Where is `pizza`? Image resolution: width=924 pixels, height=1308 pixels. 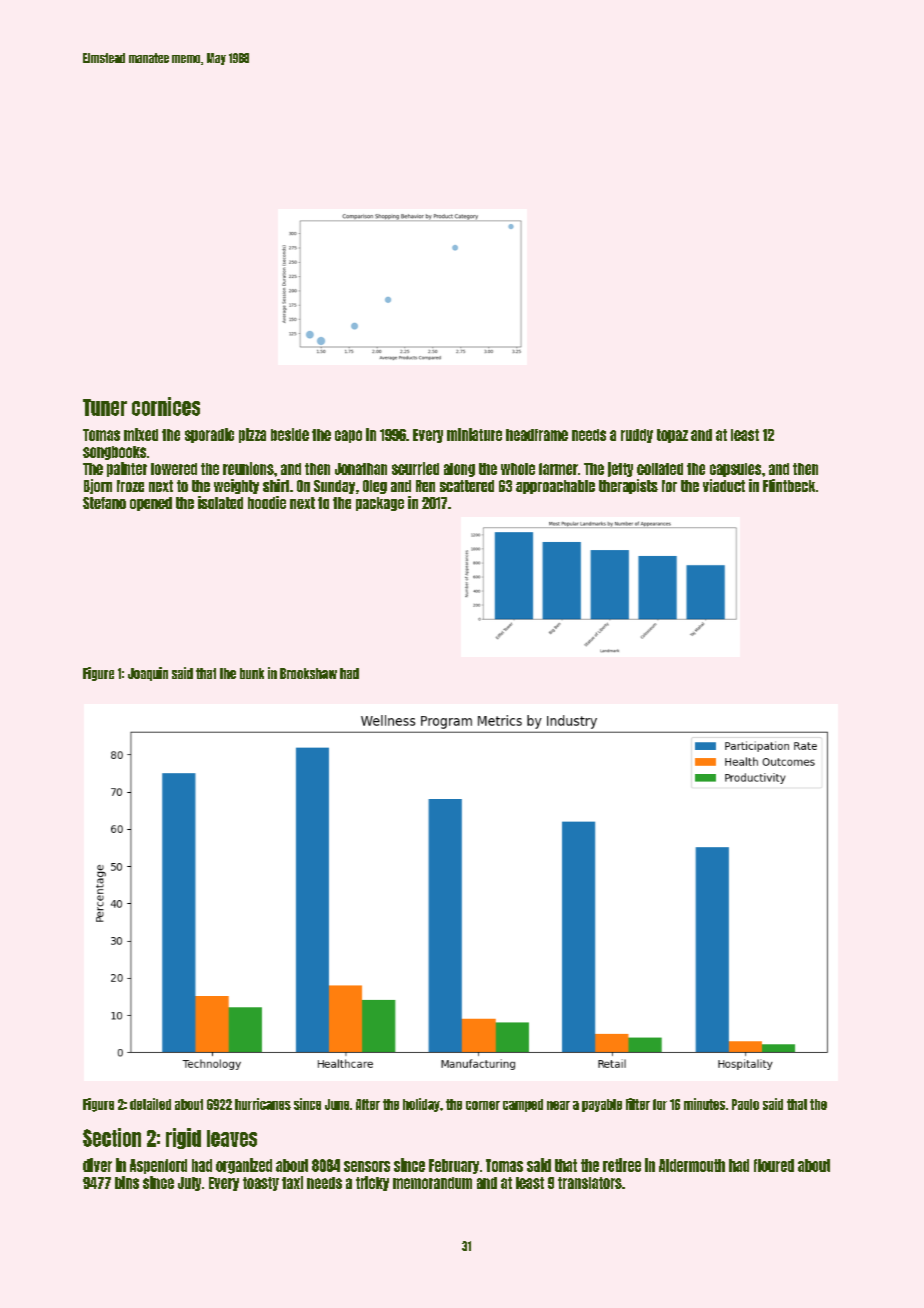
pizza is located at coordinates (252, 435).
